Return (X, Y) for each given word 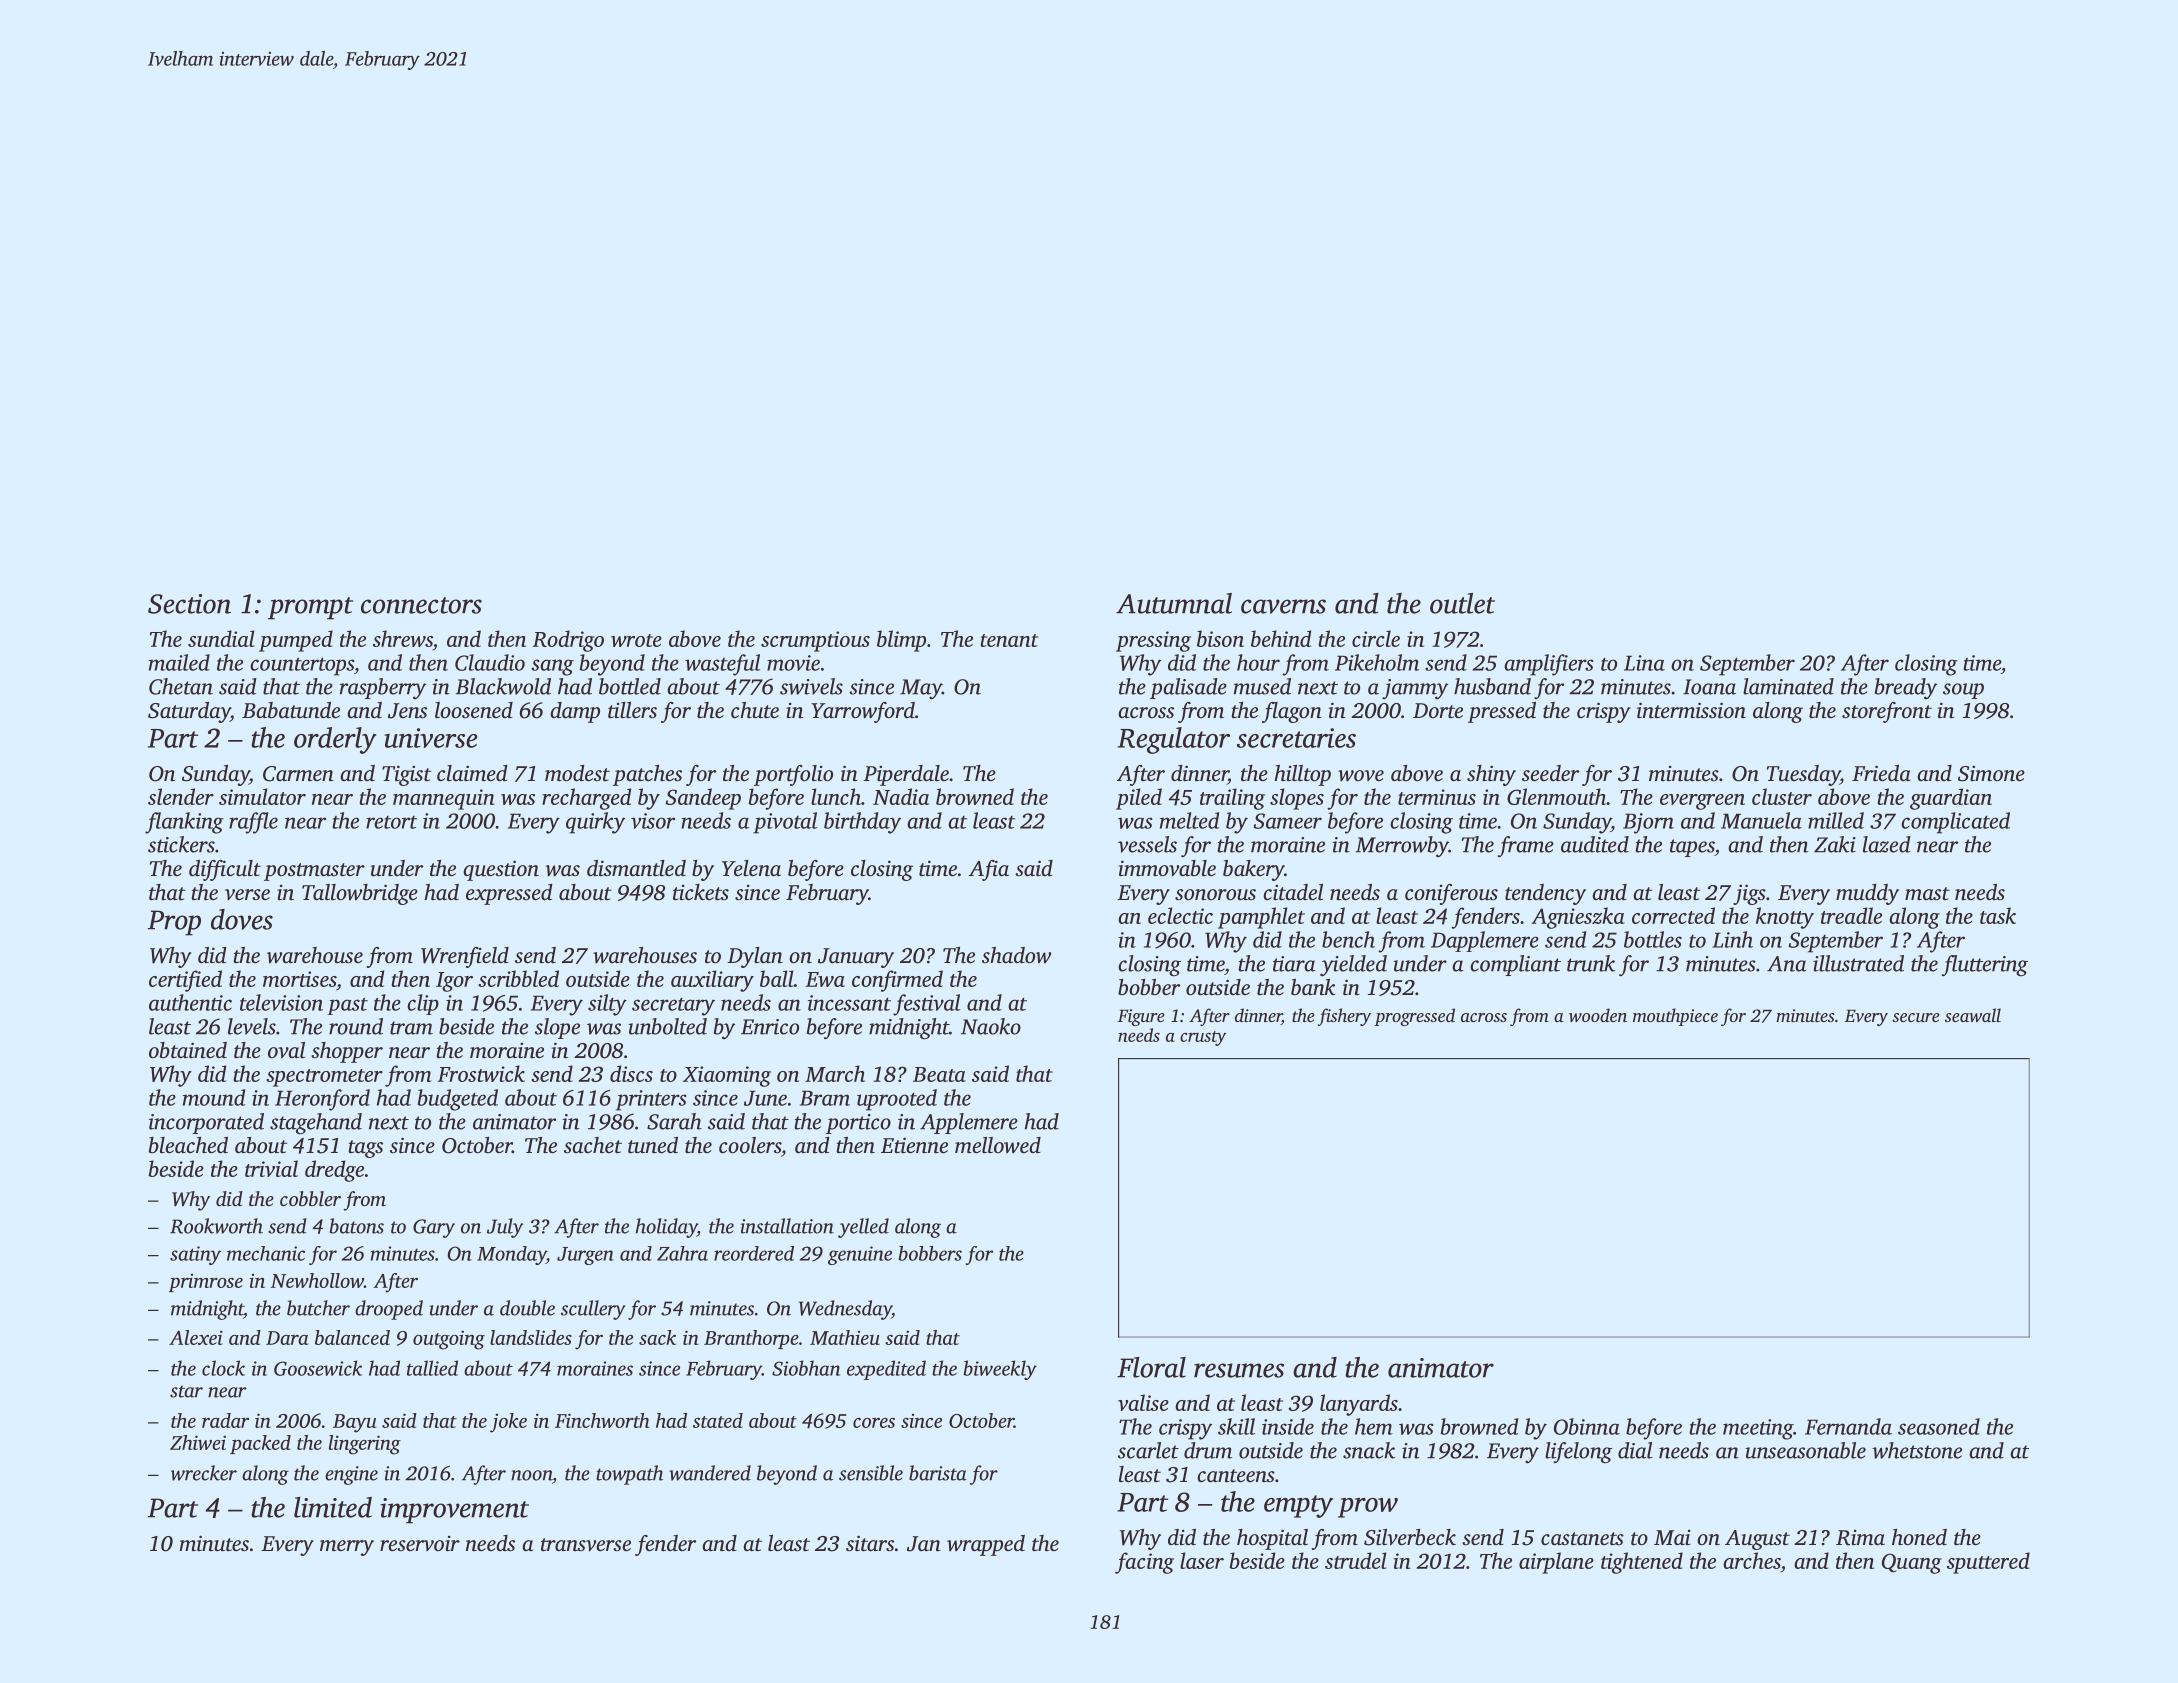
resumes (1239, 1370)
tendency (1545, 894)
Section (189, 604)
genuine (860, 1255)
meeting (1758, 1429)
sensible (871, 1473)
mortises (299, 979)
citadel (1293, 892)
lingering (365, 1445)
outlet (1462, 603)
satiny (195, 1255)
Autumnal (1174, 603)
